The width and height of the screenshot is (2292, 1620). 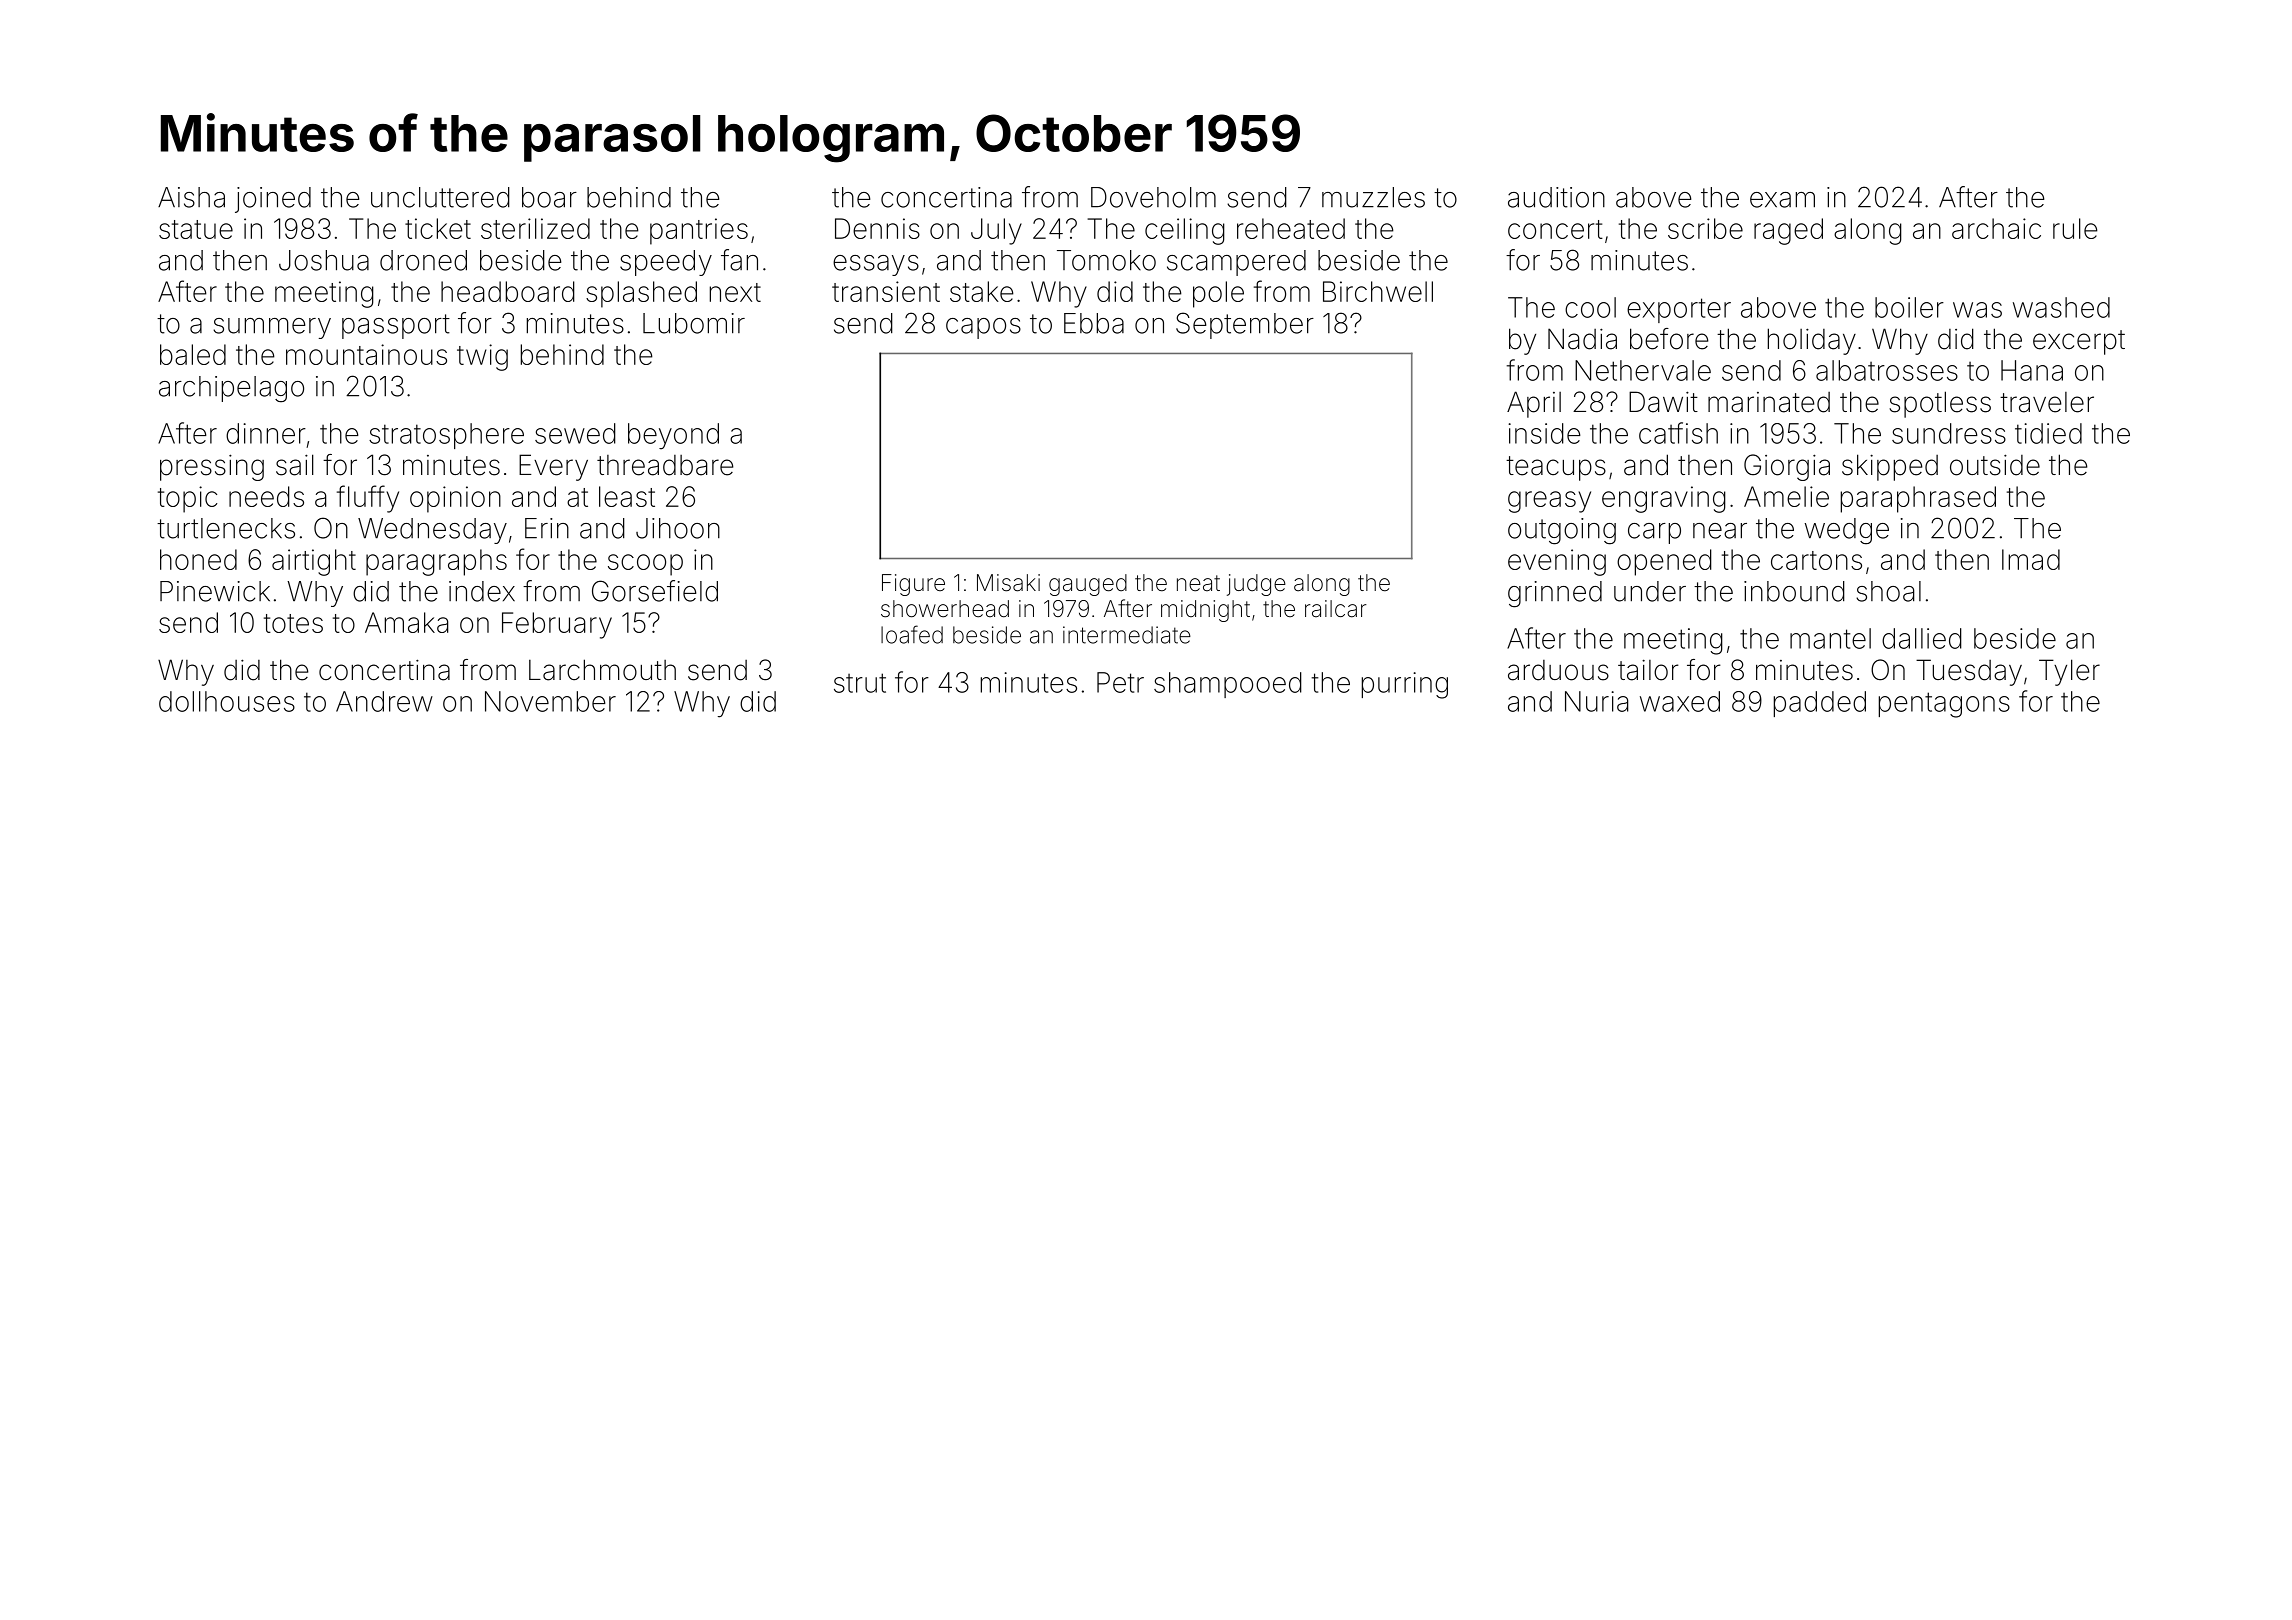 I want to click on greasy, so click(x=1549, y=502).
